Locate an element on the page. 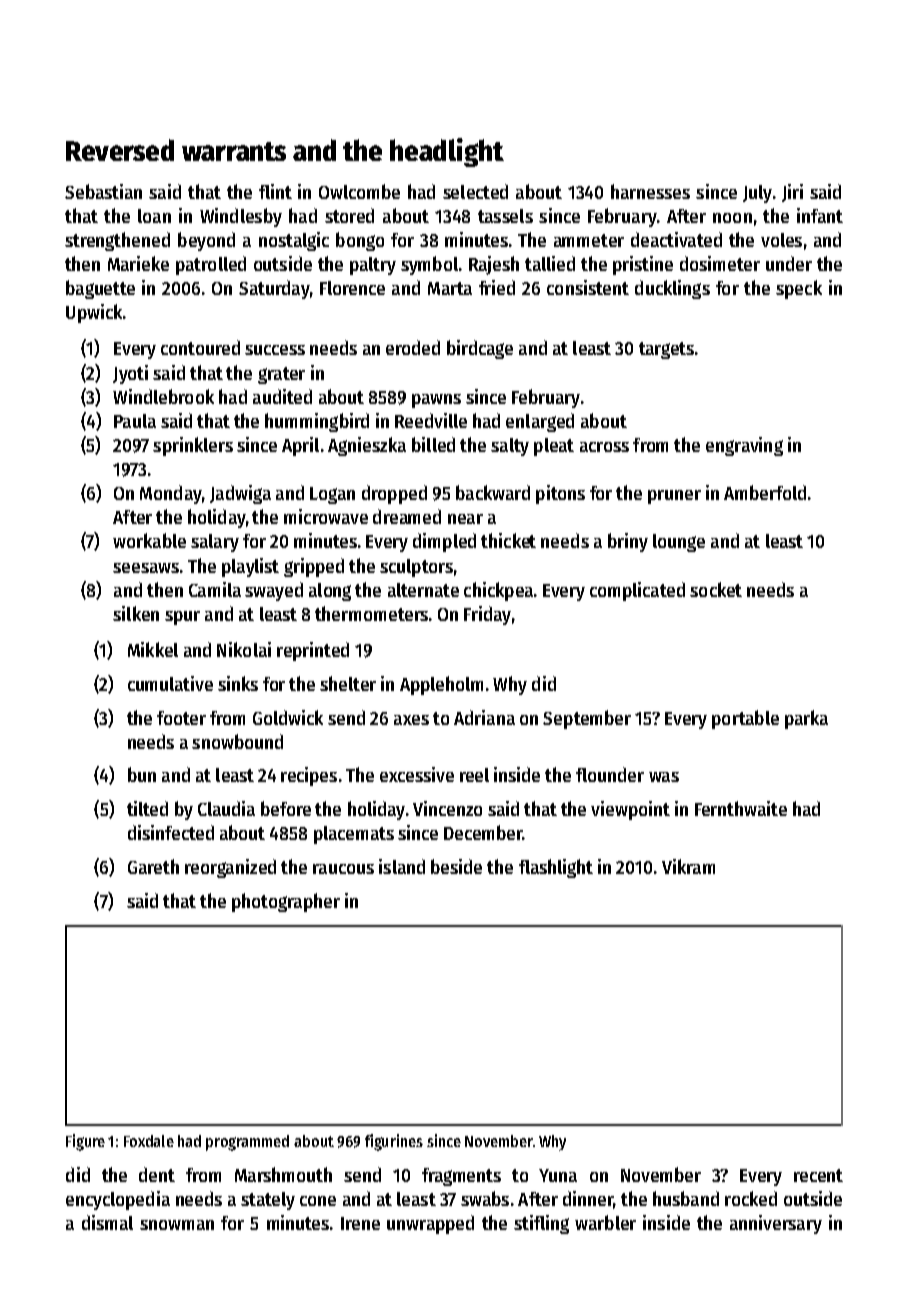 The width and height of the document is (908, 1316). workable is located at coordinates (149, 540).
